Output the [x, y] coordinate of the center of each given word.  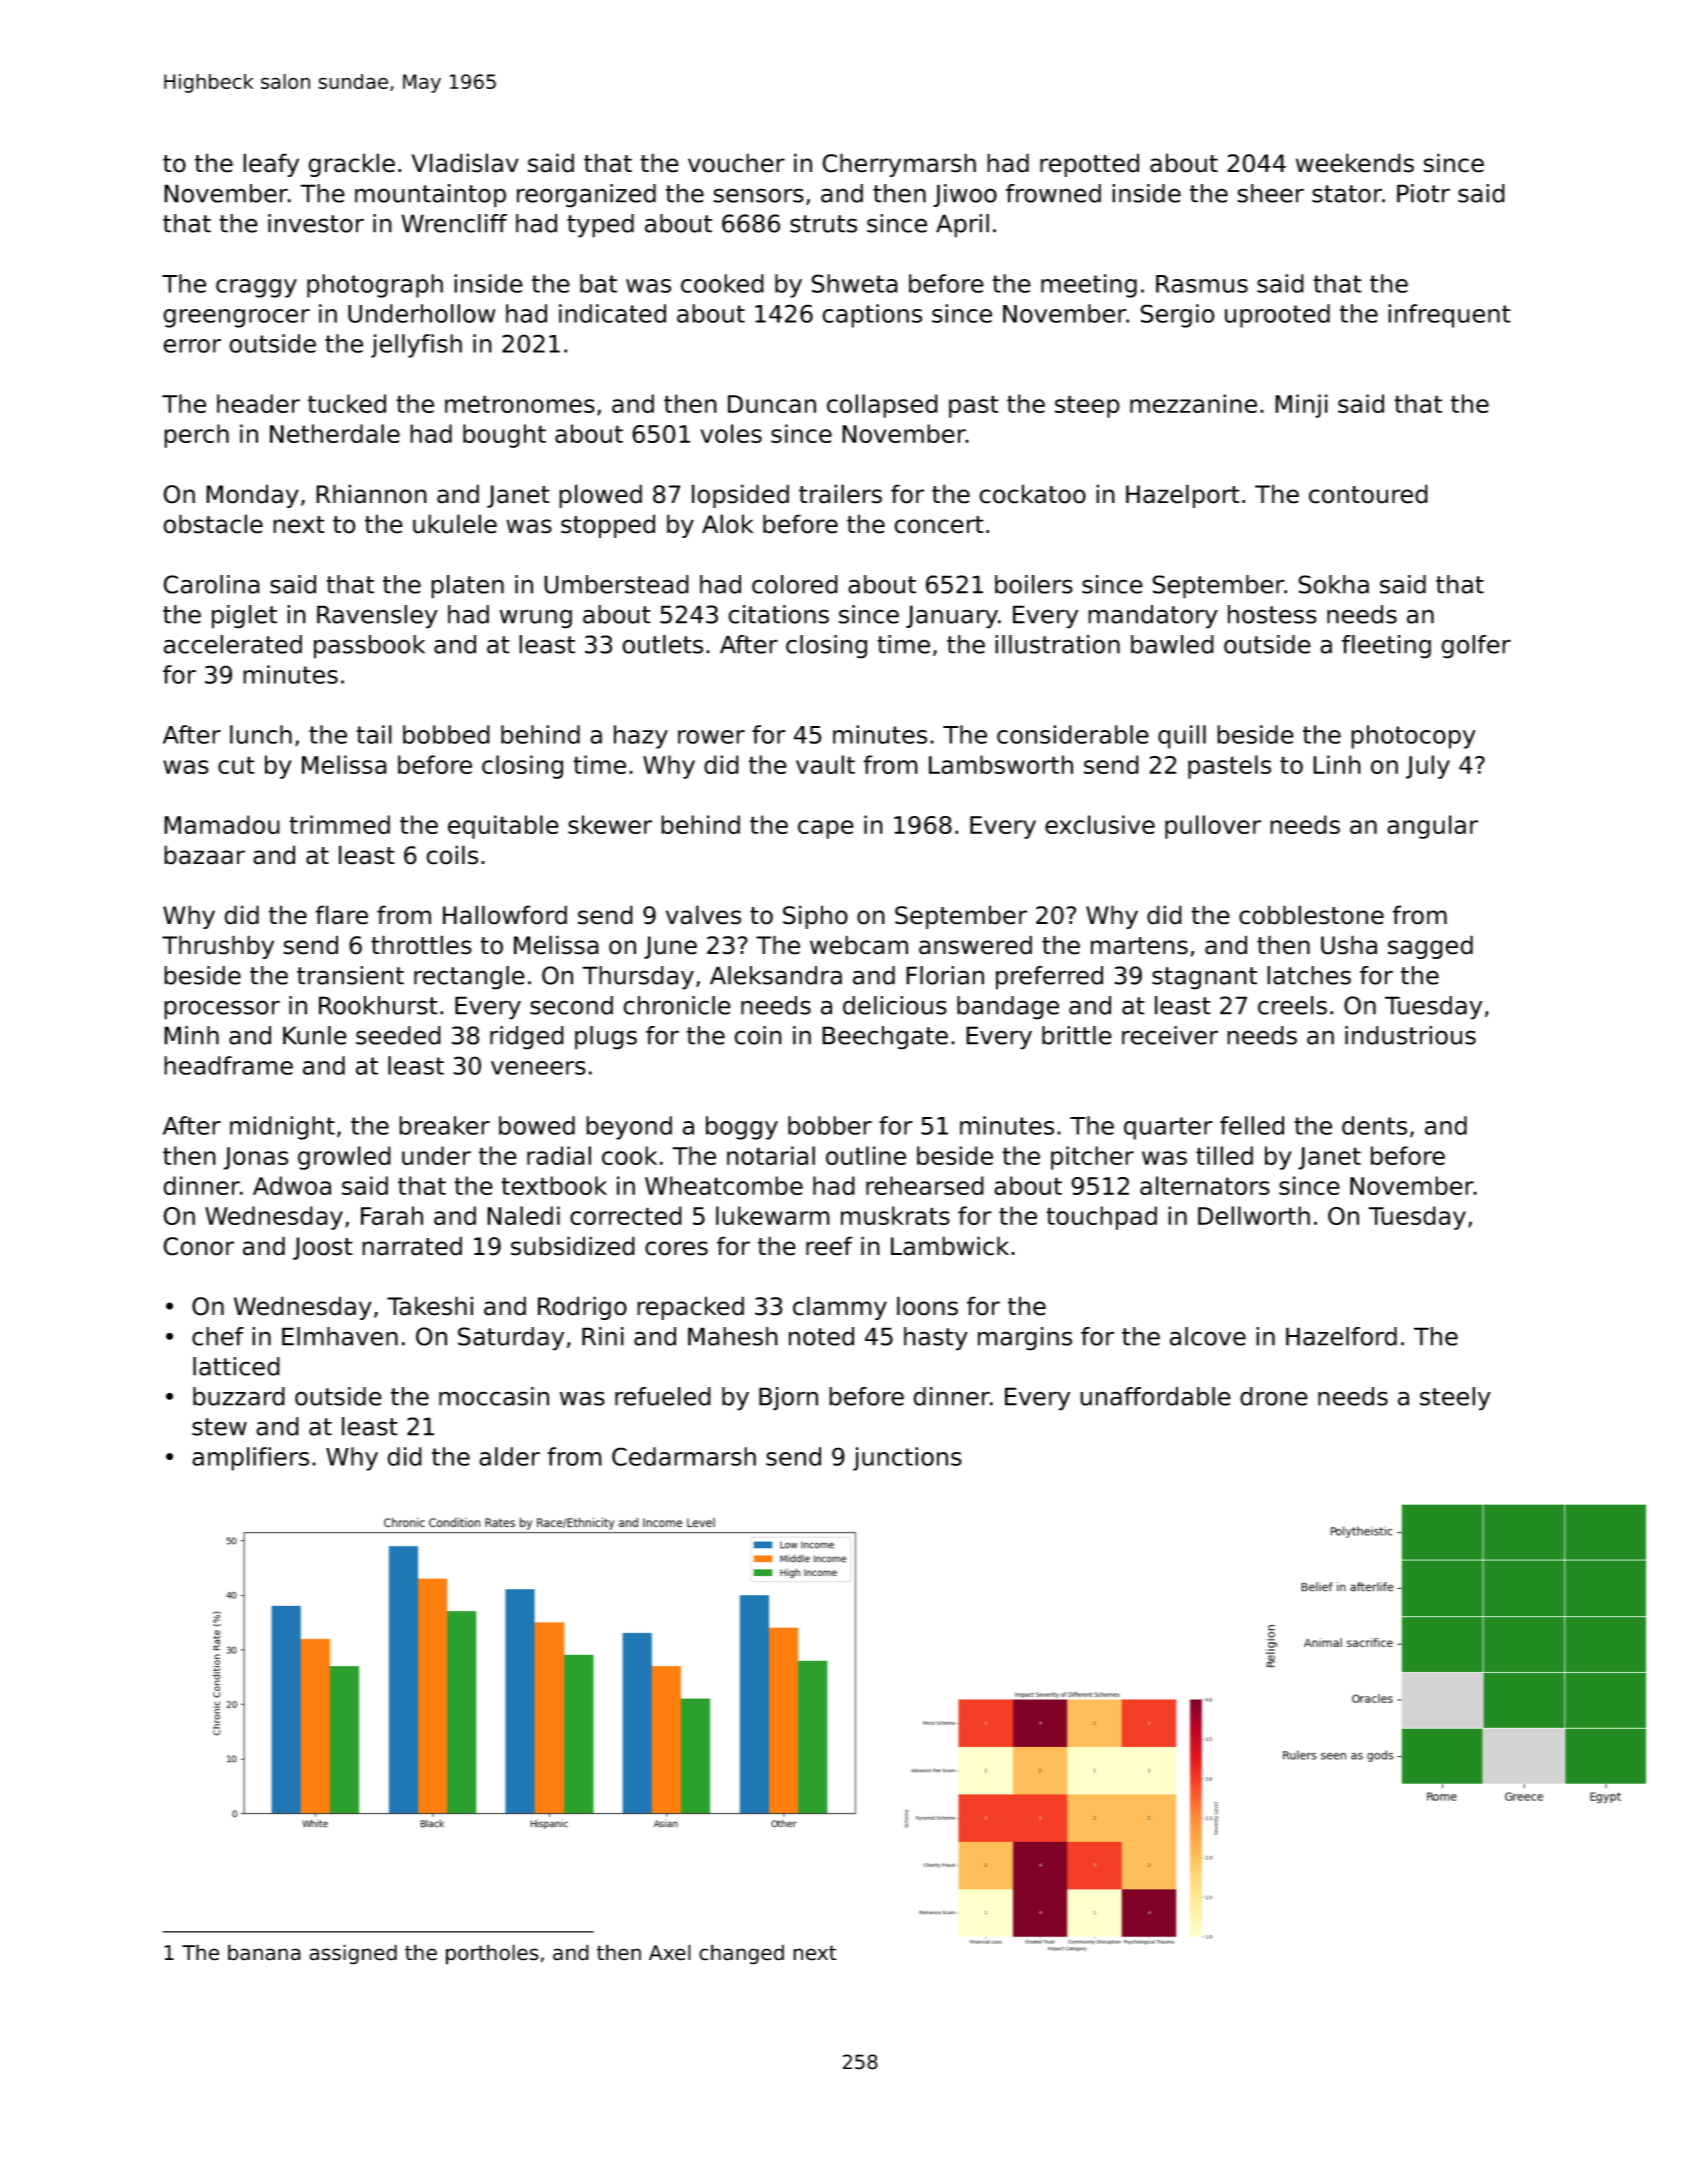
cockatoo [1032, 494]
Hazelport [1183, 496]
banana [264, 1952]
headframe [228, 1065]
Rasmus [1202, 284]
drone [1274, 1396]
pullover [1213, 827]
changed [741, 1954]
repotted [1089, 165]
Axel [670, 1952]
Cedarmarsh [684, 1456]
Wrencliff [454, 223]
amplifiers [250, 1459]
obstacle [213, 524]
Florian [945, 975]
